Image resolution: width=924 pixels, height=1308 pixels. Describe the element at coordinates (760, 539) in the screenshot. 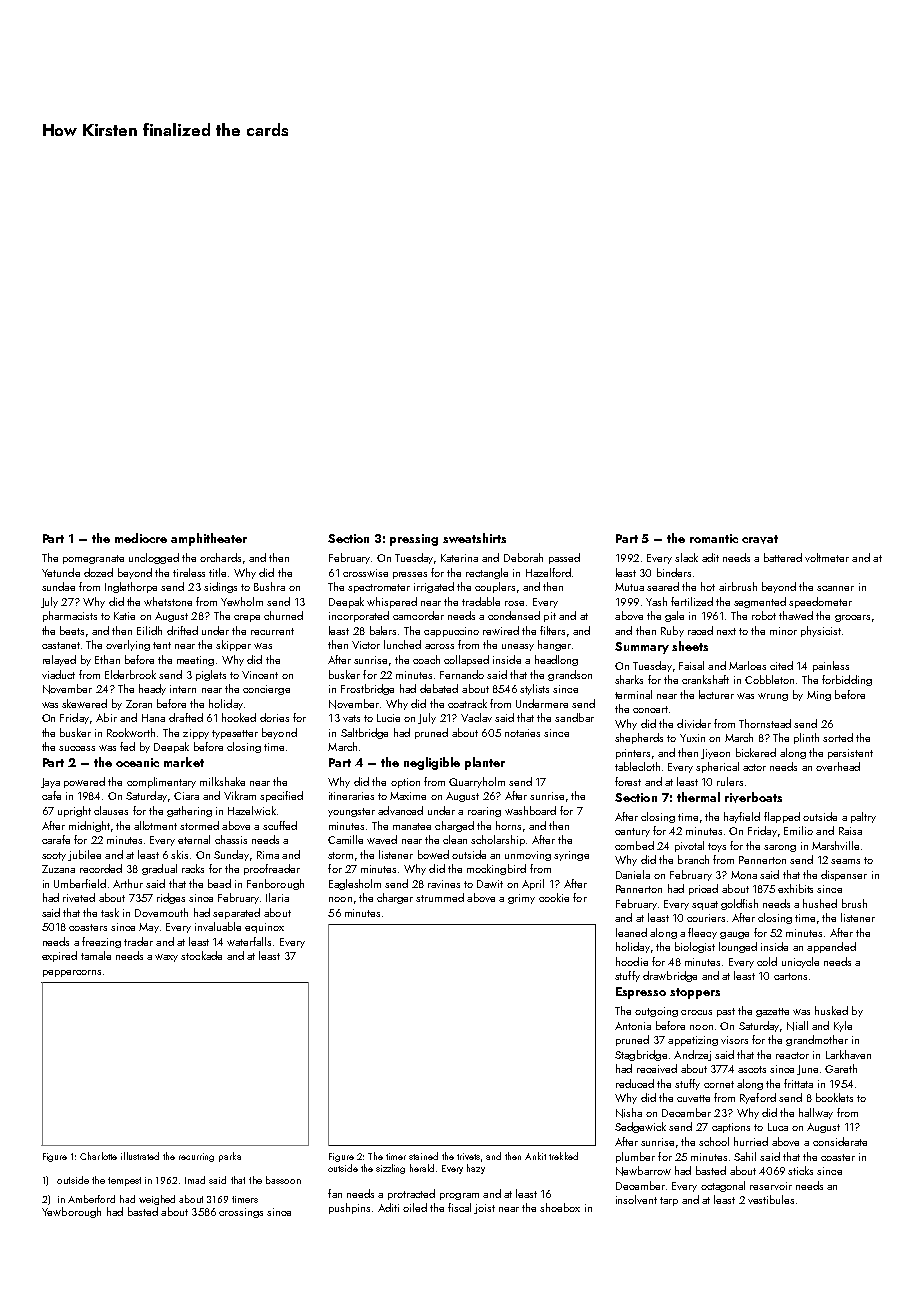

I see `cravat` at that location.
